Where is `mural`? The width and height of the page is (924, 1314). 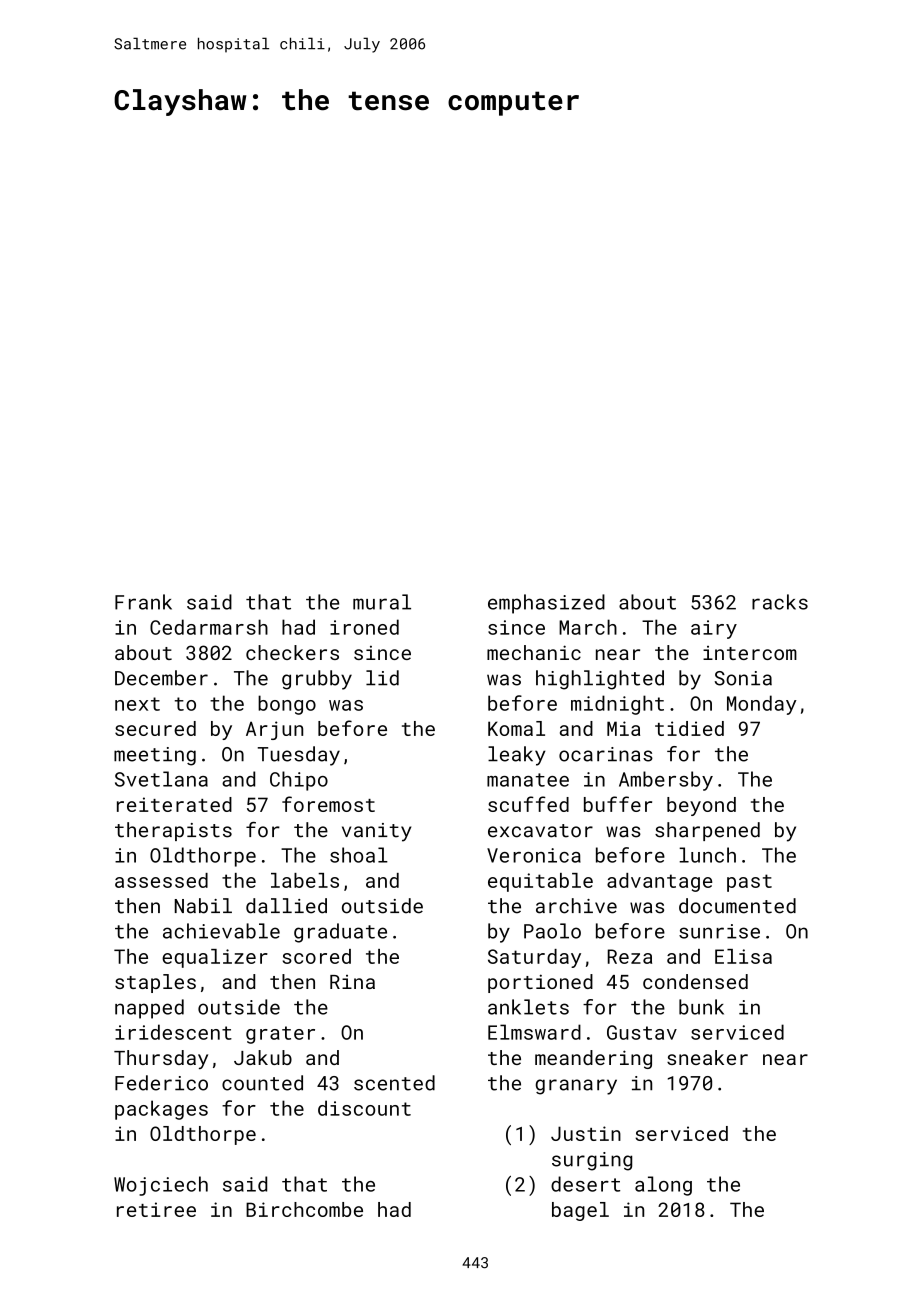 mural is located at coordinates (382, 602).
